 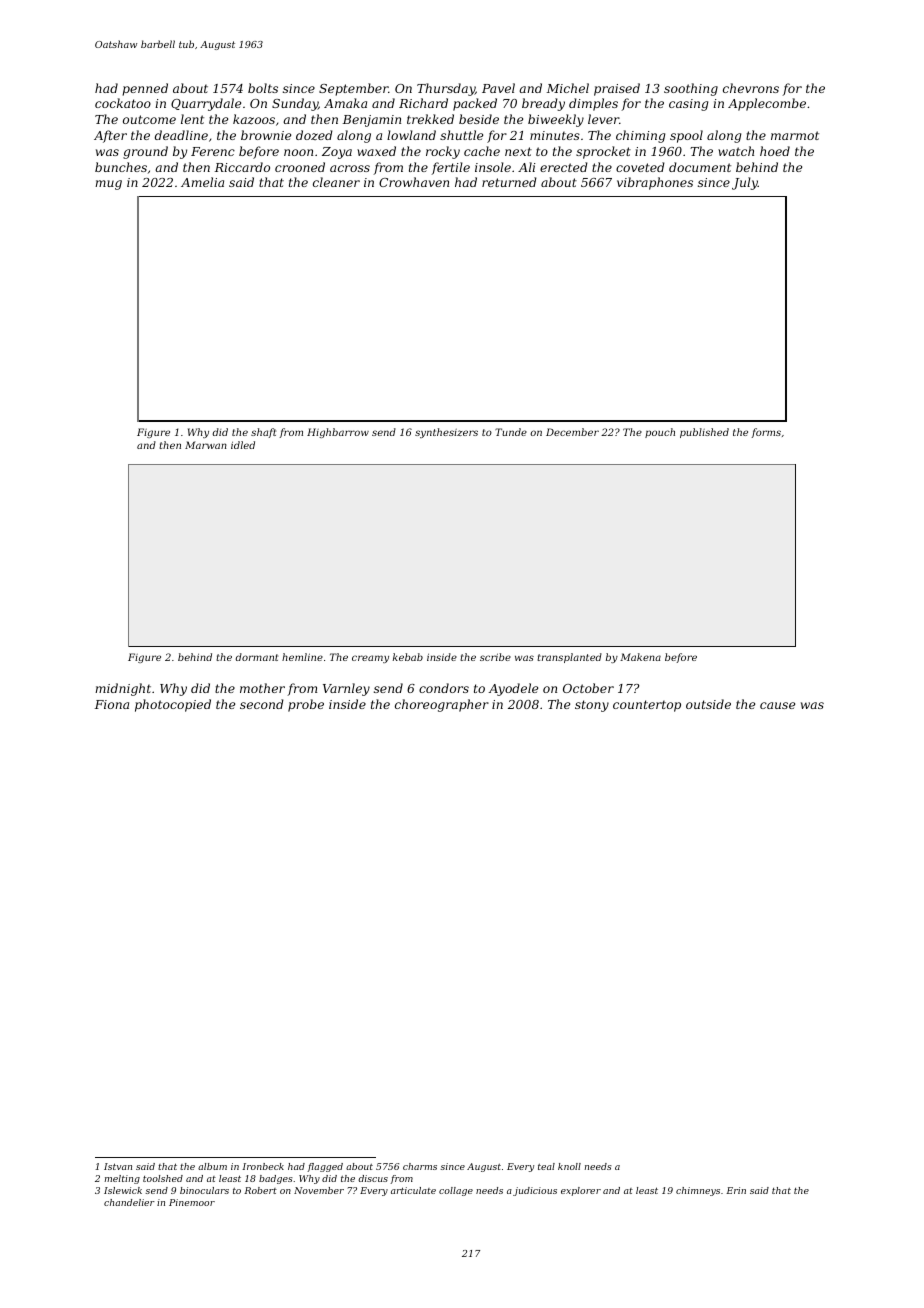 What do you see at coordinates (338, 433) in the screenshot?
I see `Highbarrow` at bounding box center [338, 433].
